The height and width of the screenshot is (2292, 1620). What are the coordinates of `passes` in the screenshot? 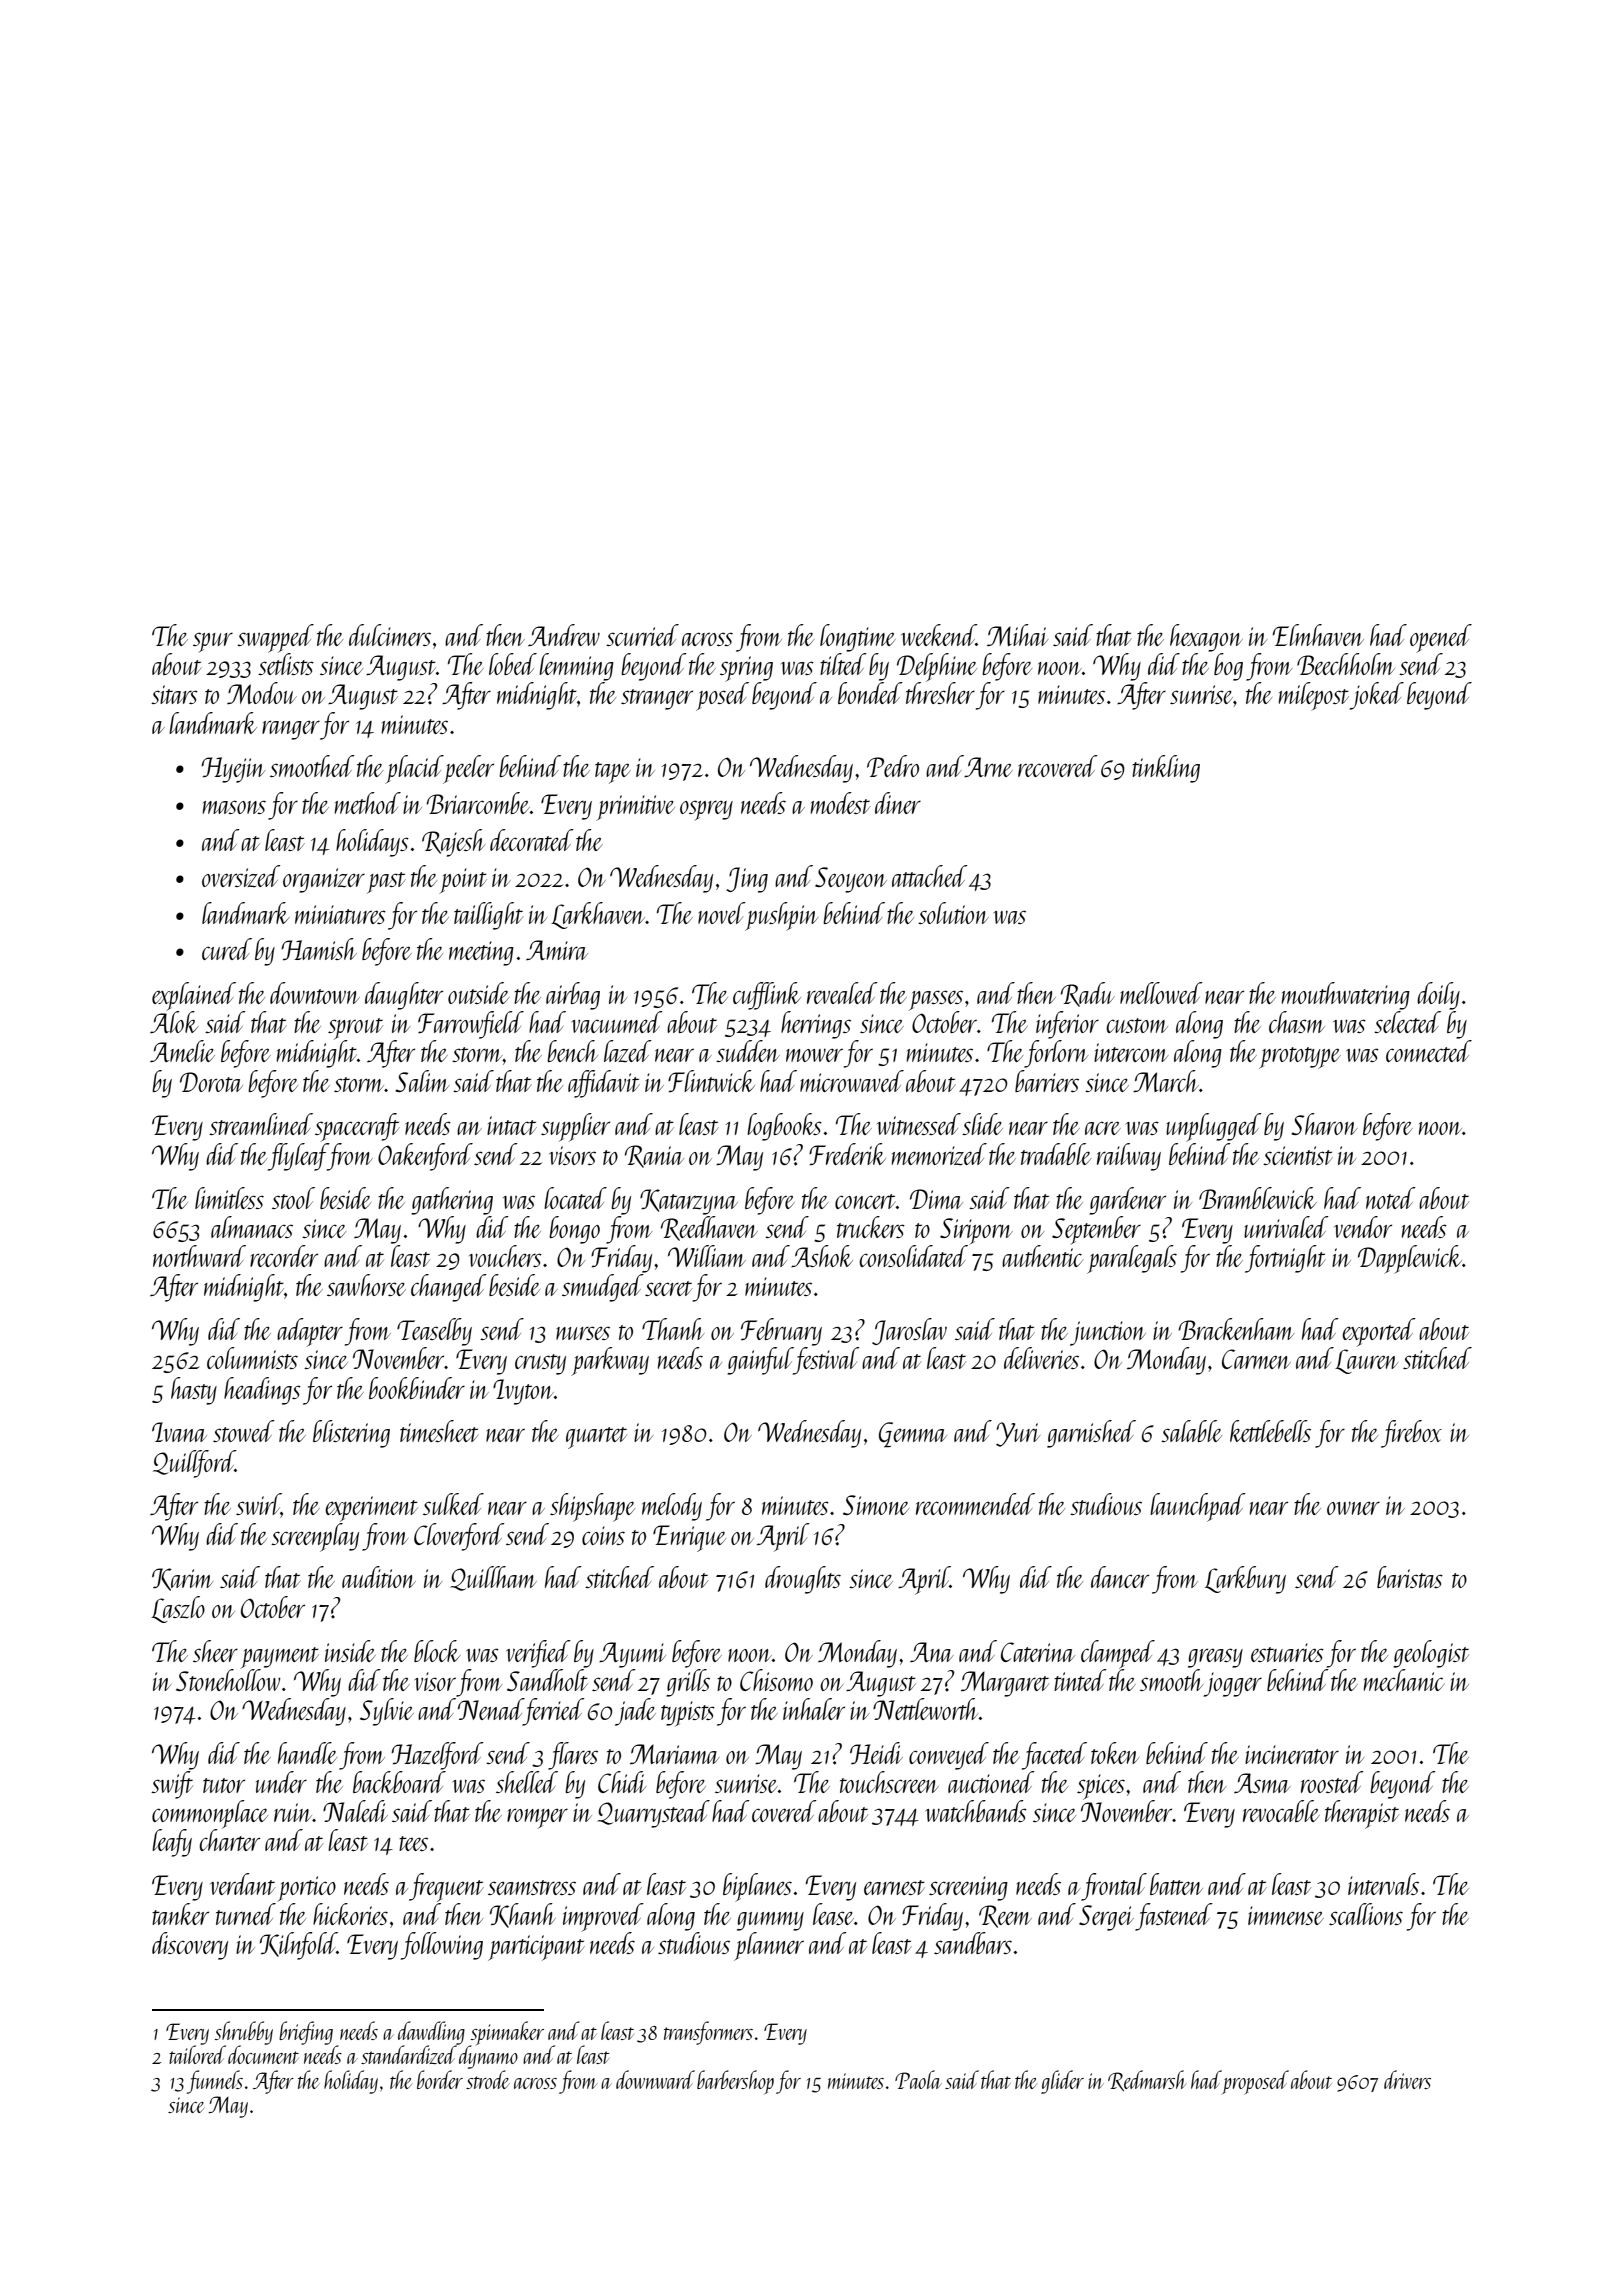 It's located at (936, 1000).
